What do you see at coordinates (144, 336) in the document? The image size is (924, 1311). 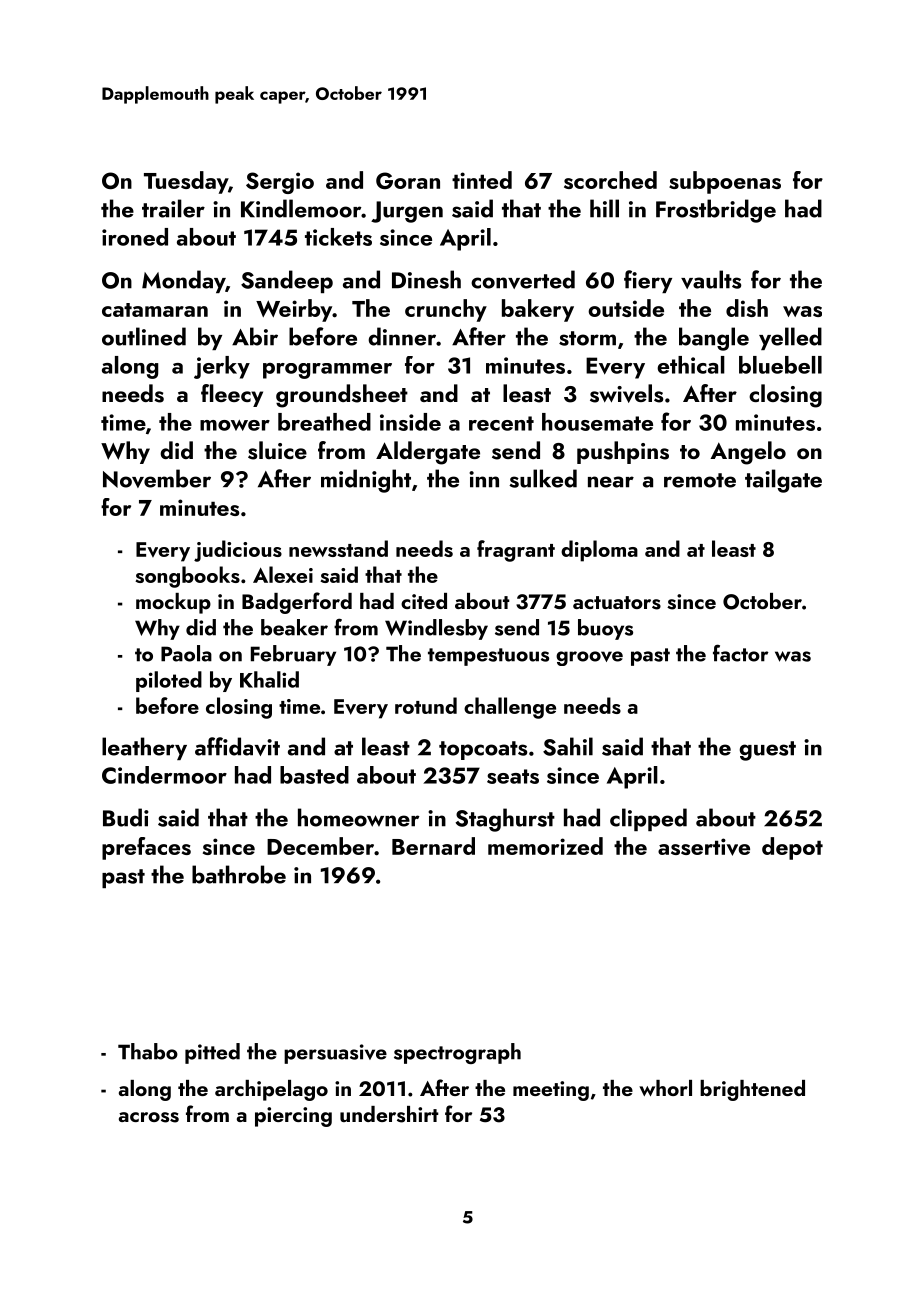 I see `outlined` at bounding box center [144, 336].
